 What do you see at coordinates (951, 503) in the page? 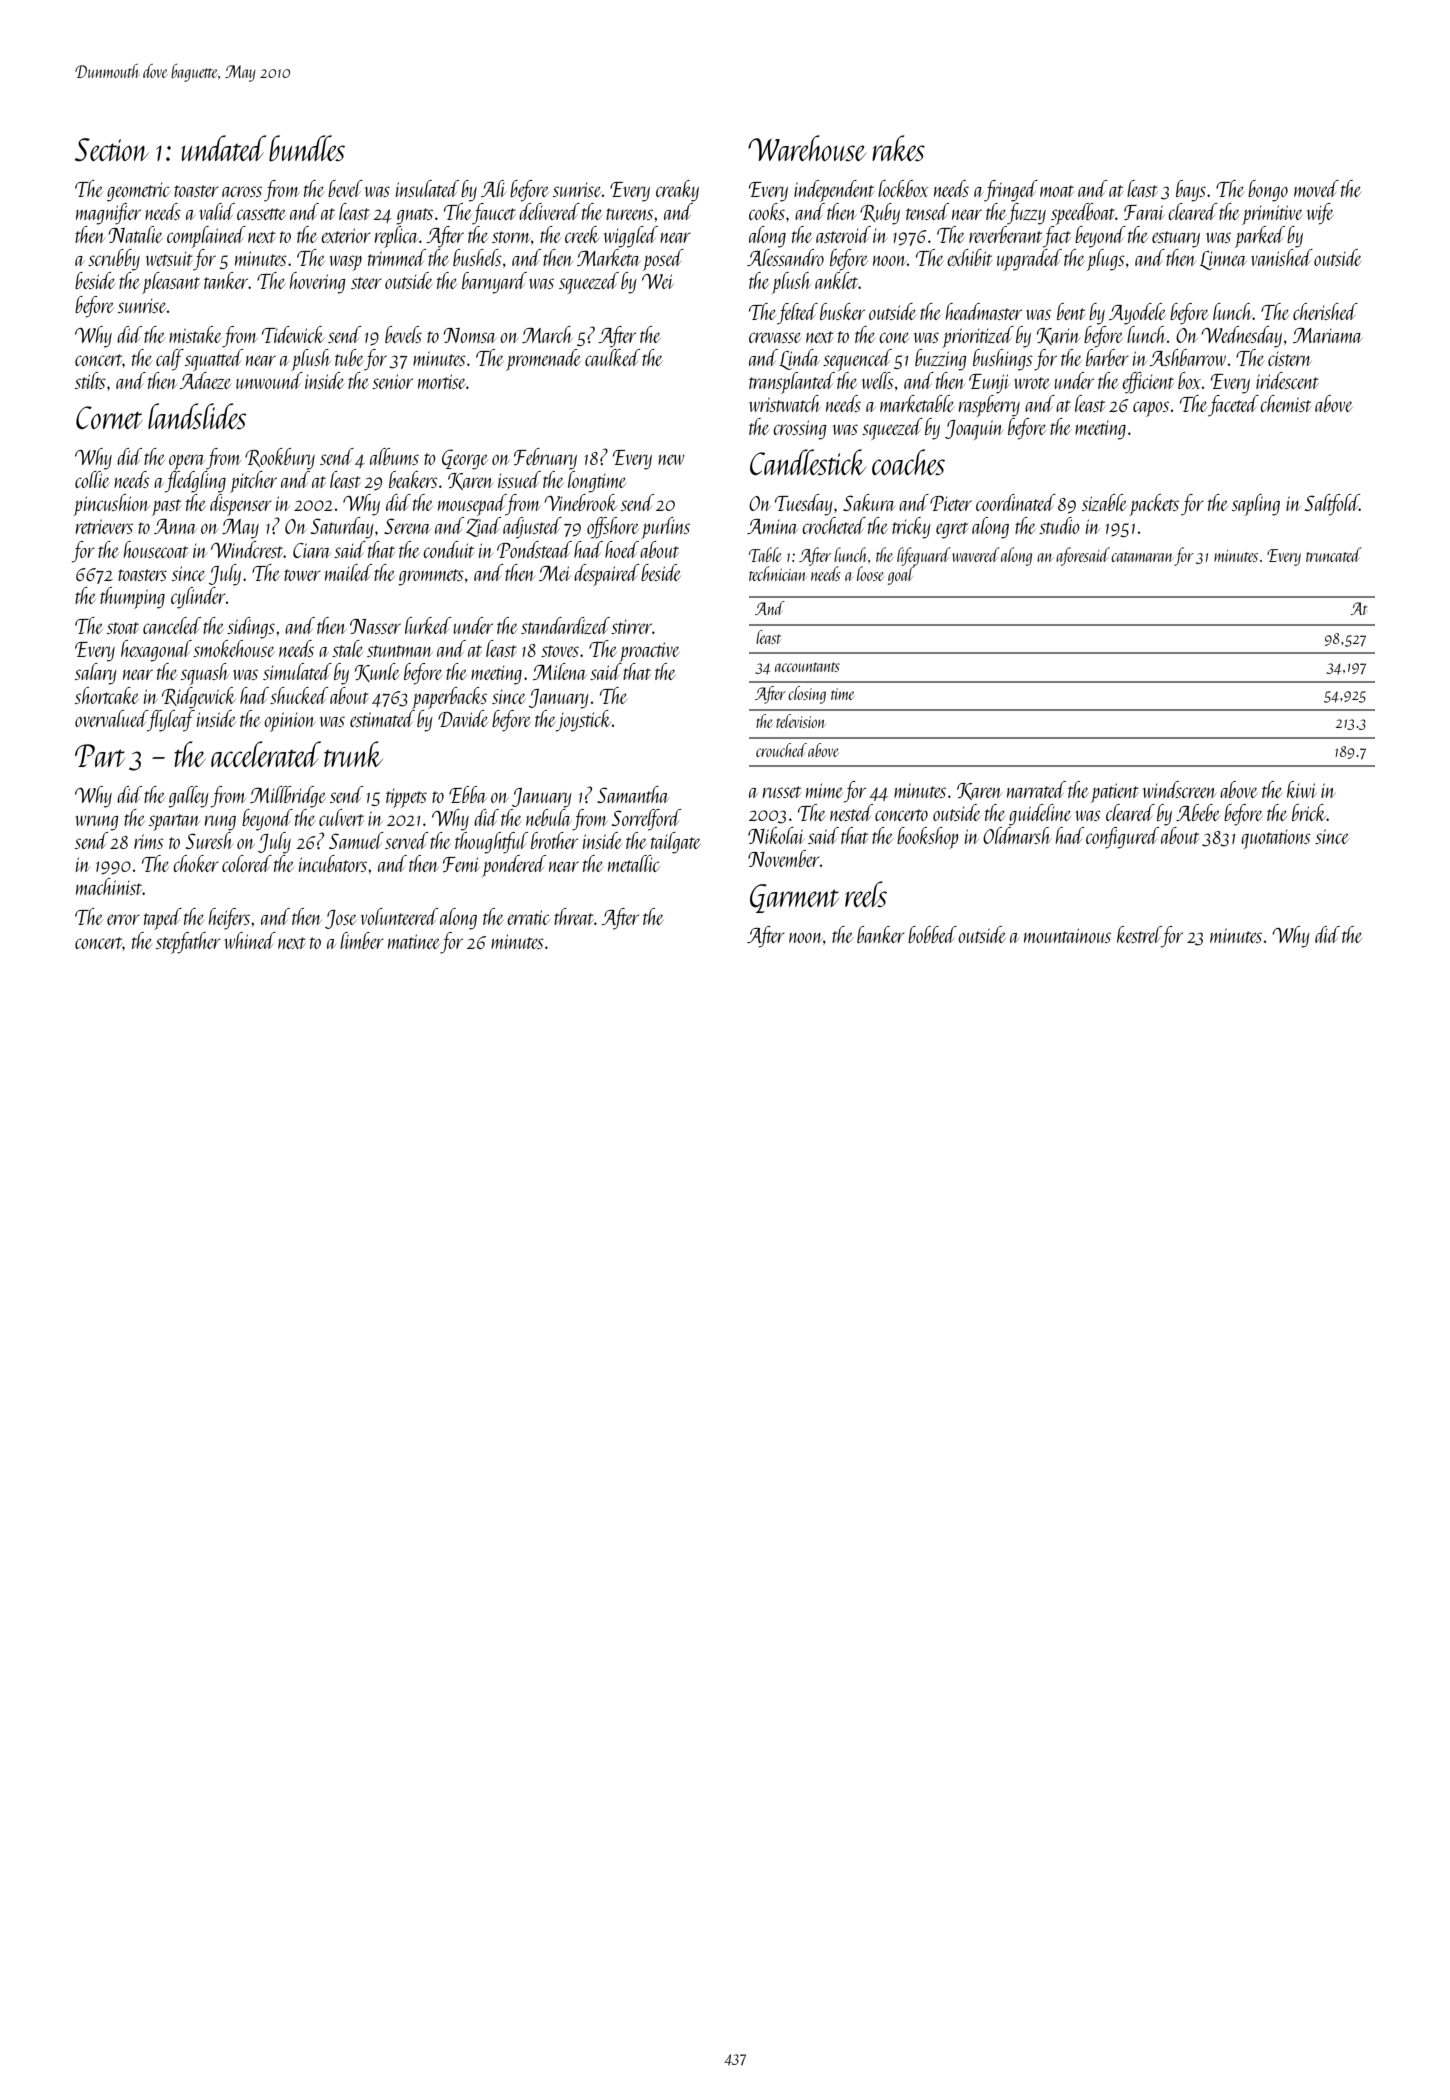
I see `Pieter` at bounding box center [951, 503].
